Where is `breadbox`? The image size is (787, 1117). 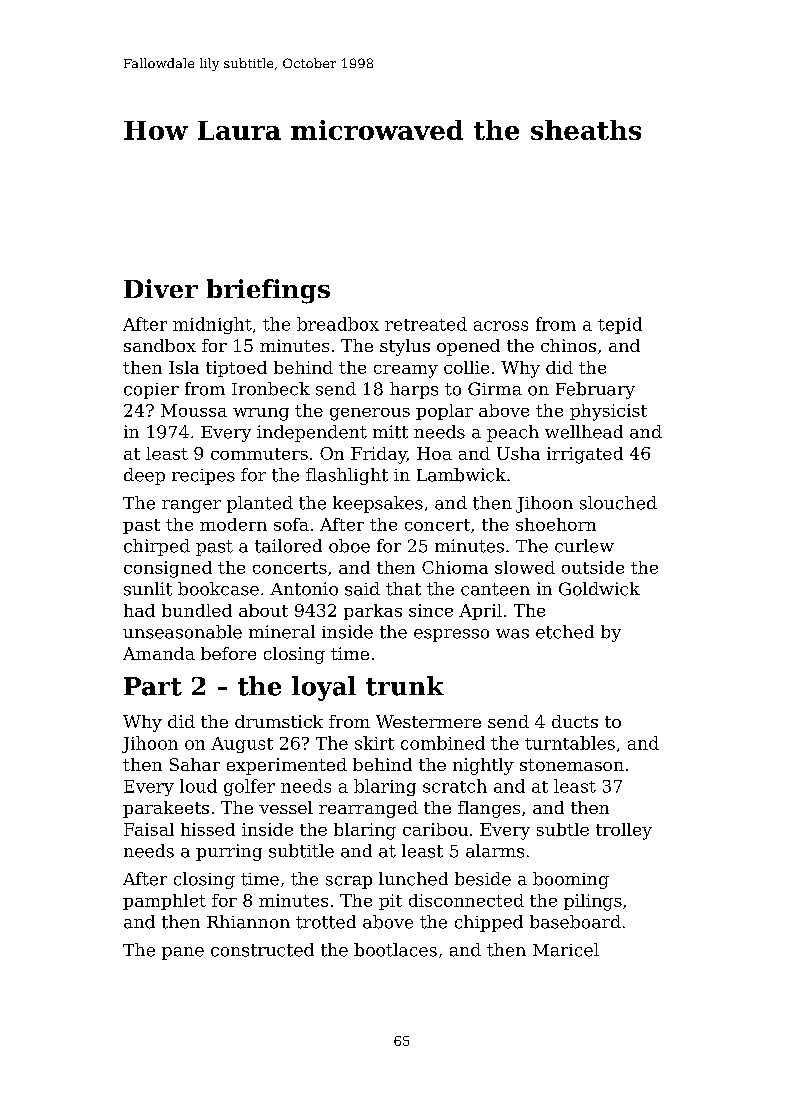 breadbox is located at coordinates (338, 324).
